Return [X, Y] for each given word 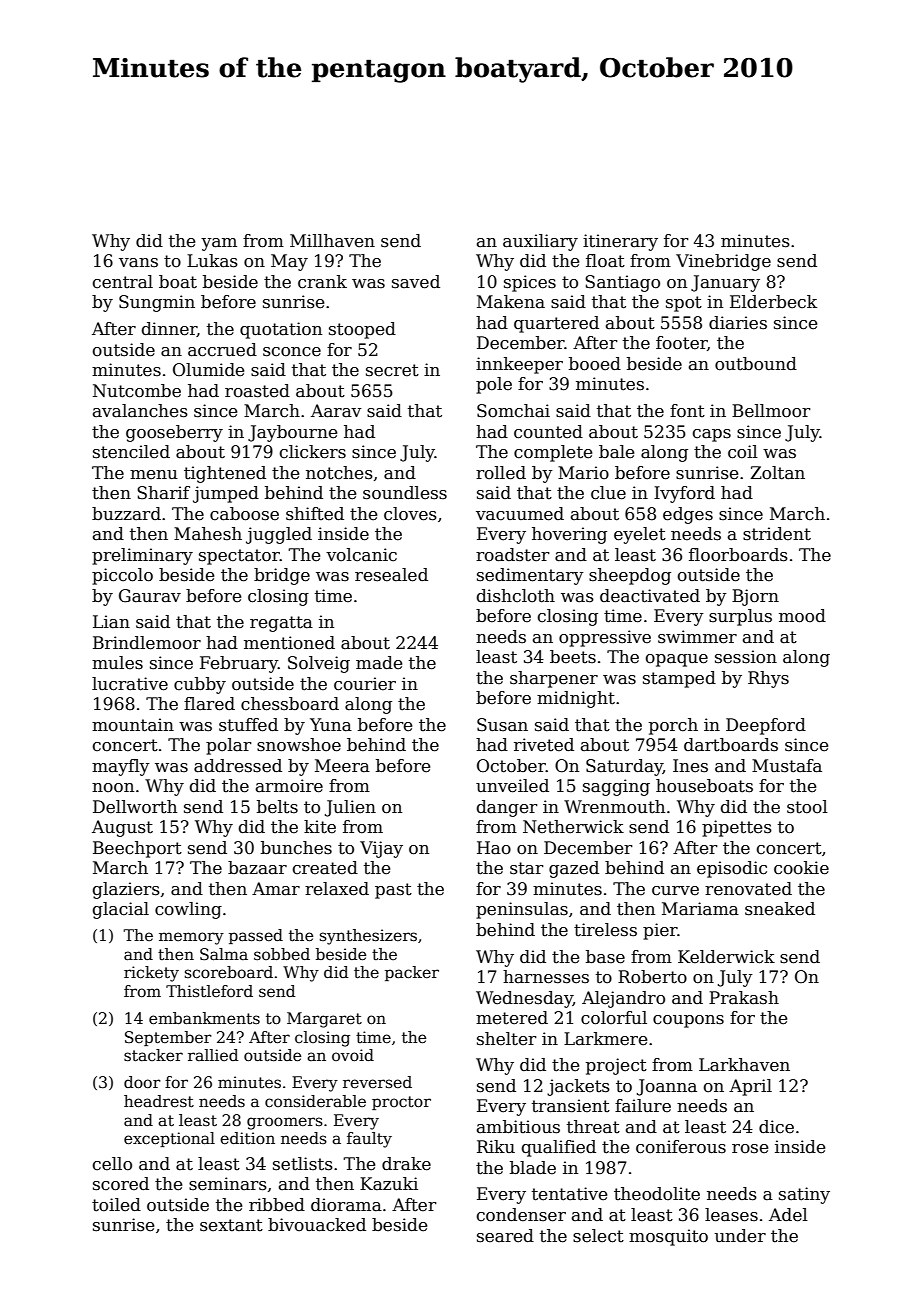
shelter [507, 1039]
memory [191, 938]
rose [750, 1149]
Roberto [652, 977]
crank [322, 282]
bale [616, 452]
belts [277, 807]
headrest [159, 1101]
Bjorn [755, 597]
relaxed [337, 889]
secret [392, 370]
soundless [405, 493]
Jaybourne [292, 433]
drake [406, 1164]
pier [660, 931]
